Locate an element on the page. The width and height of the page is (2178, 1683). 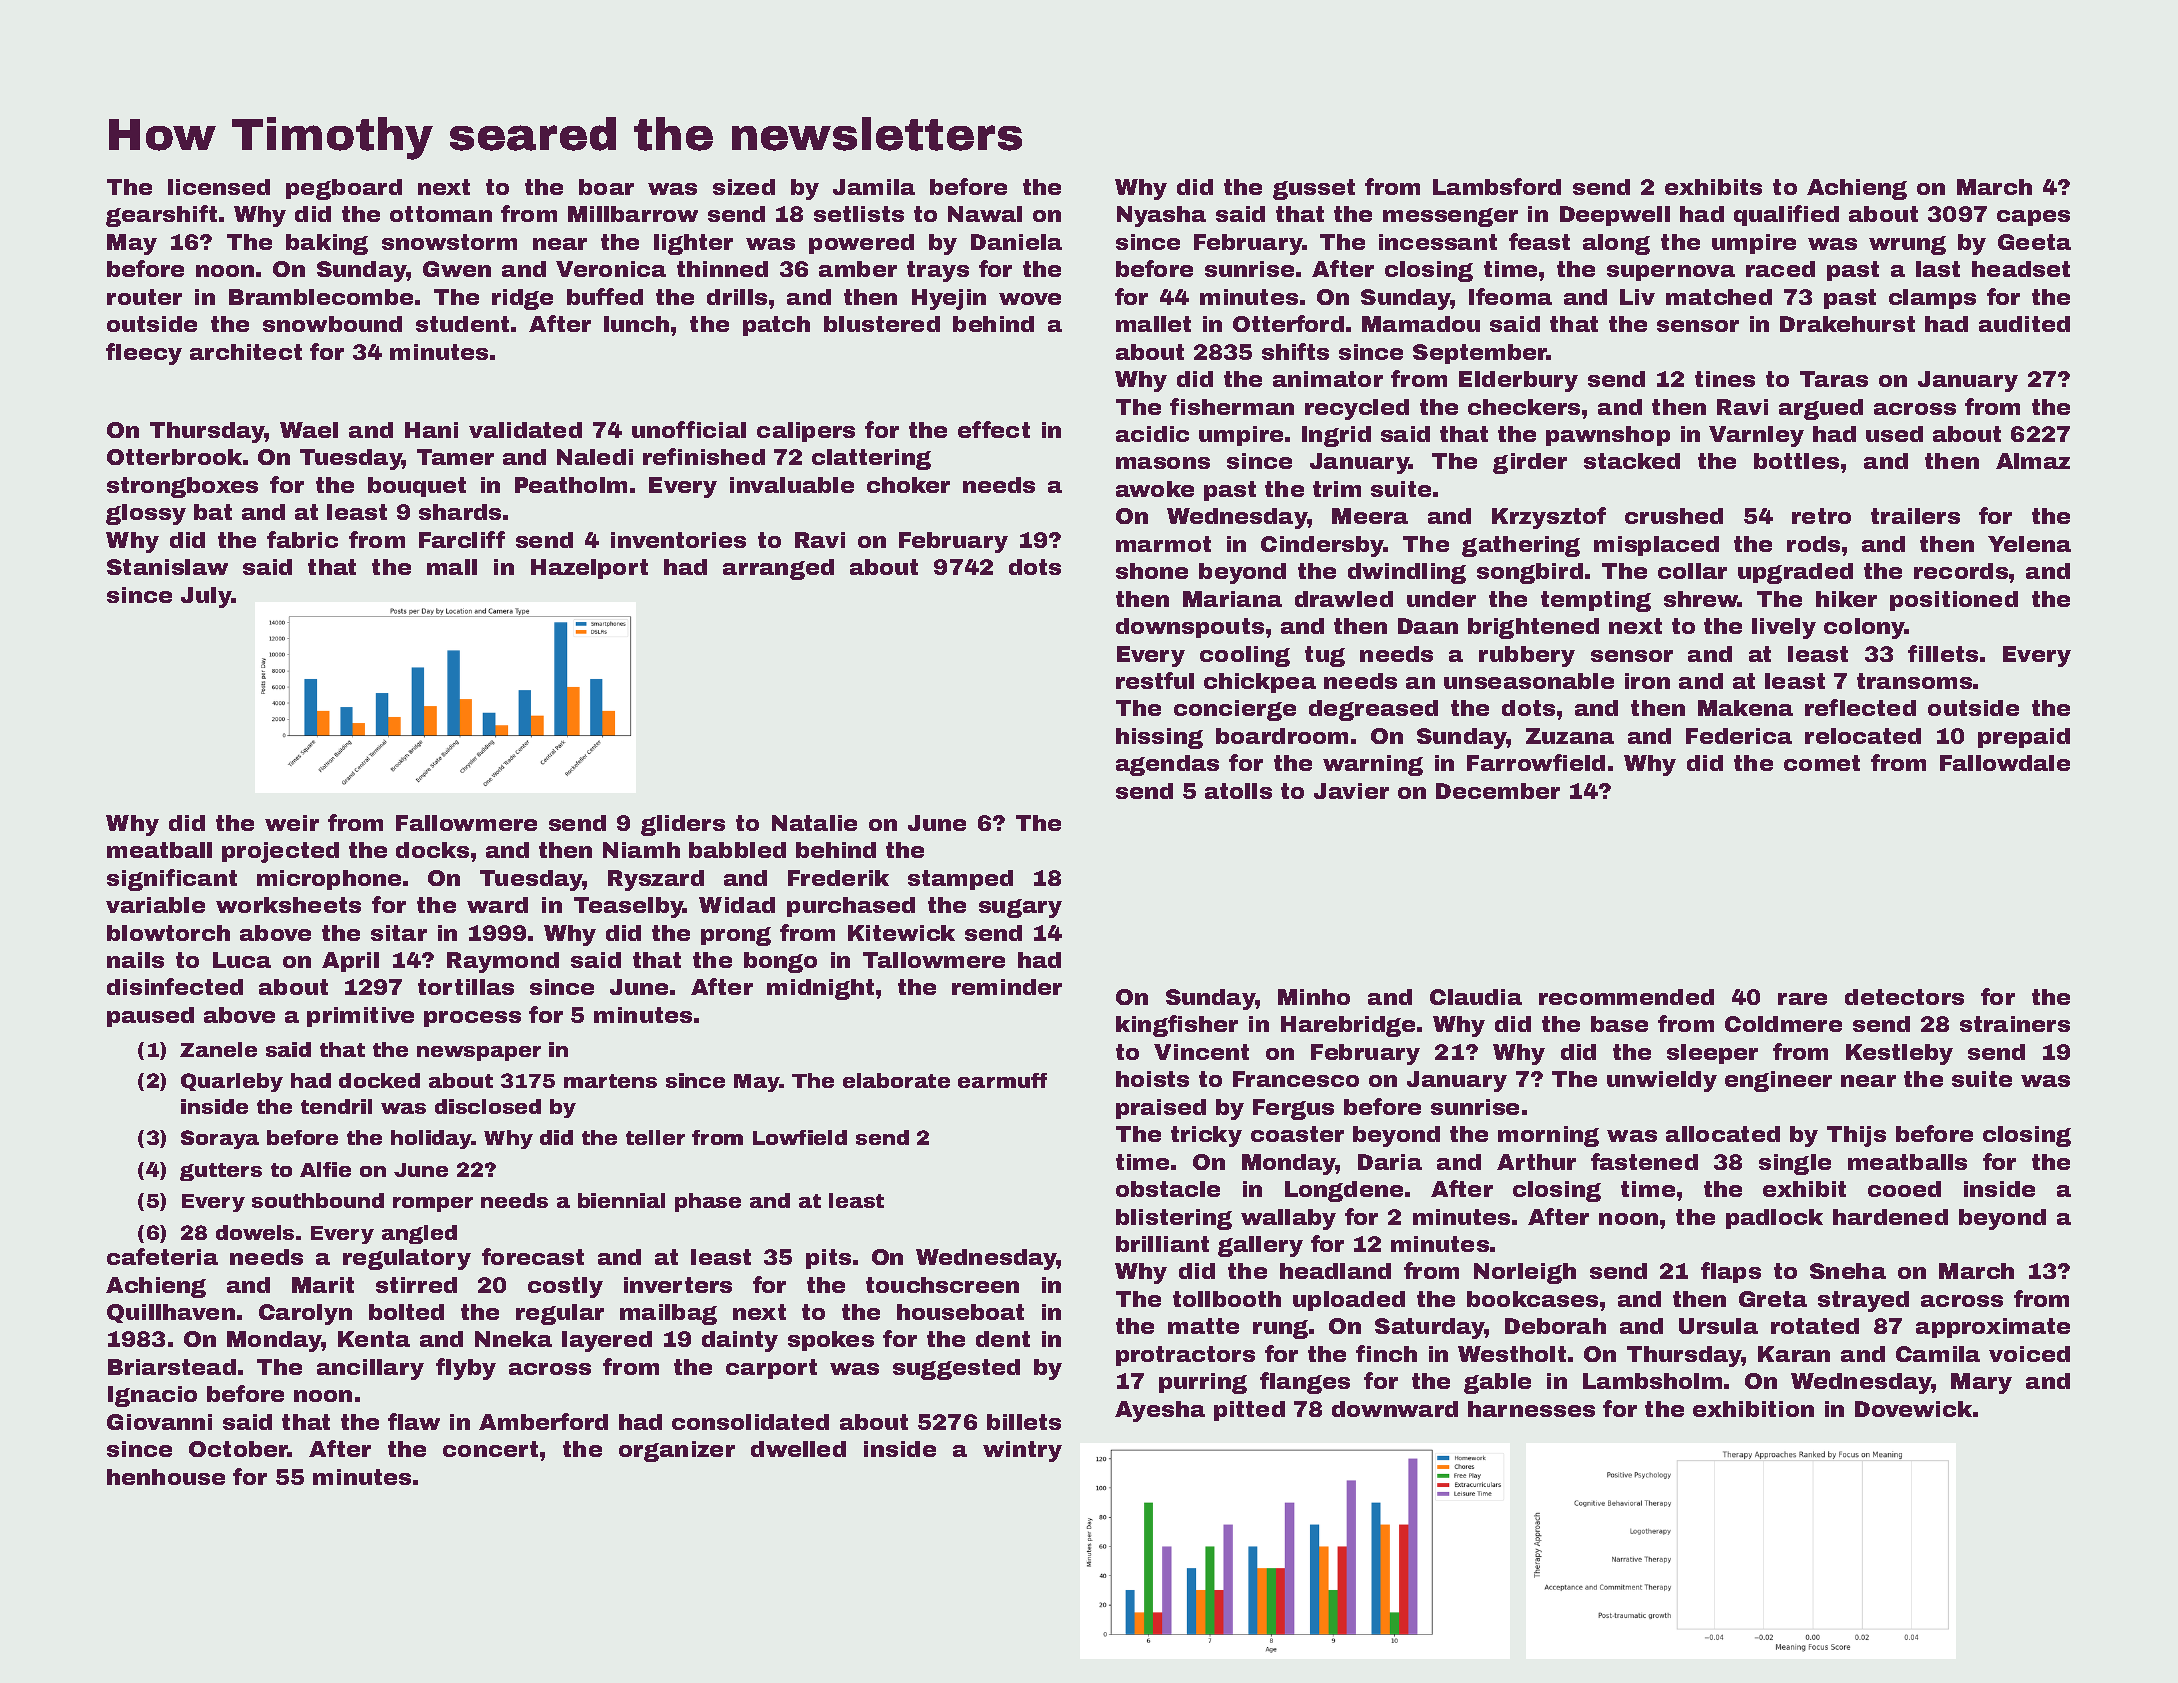
hissing is located at coordinates (1159, 738).
